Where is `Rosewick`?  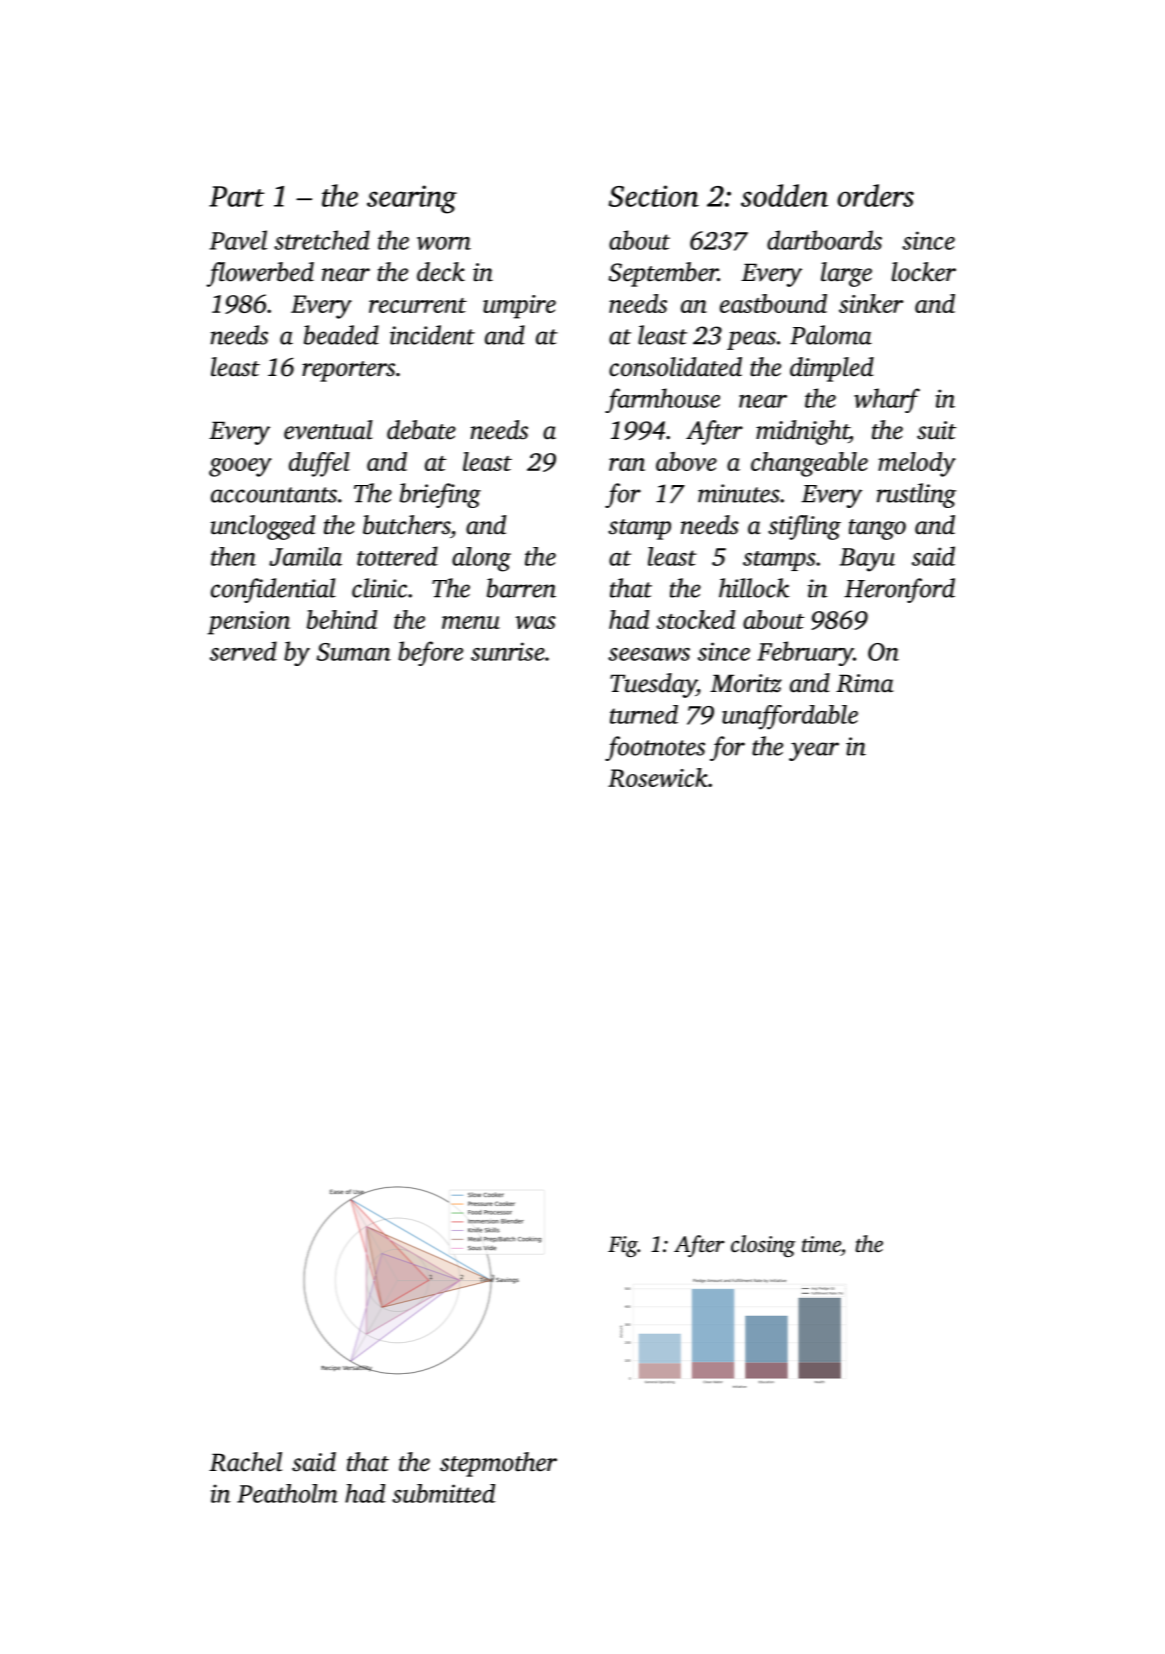 Rosewick is located at coordinates (658, 777).
